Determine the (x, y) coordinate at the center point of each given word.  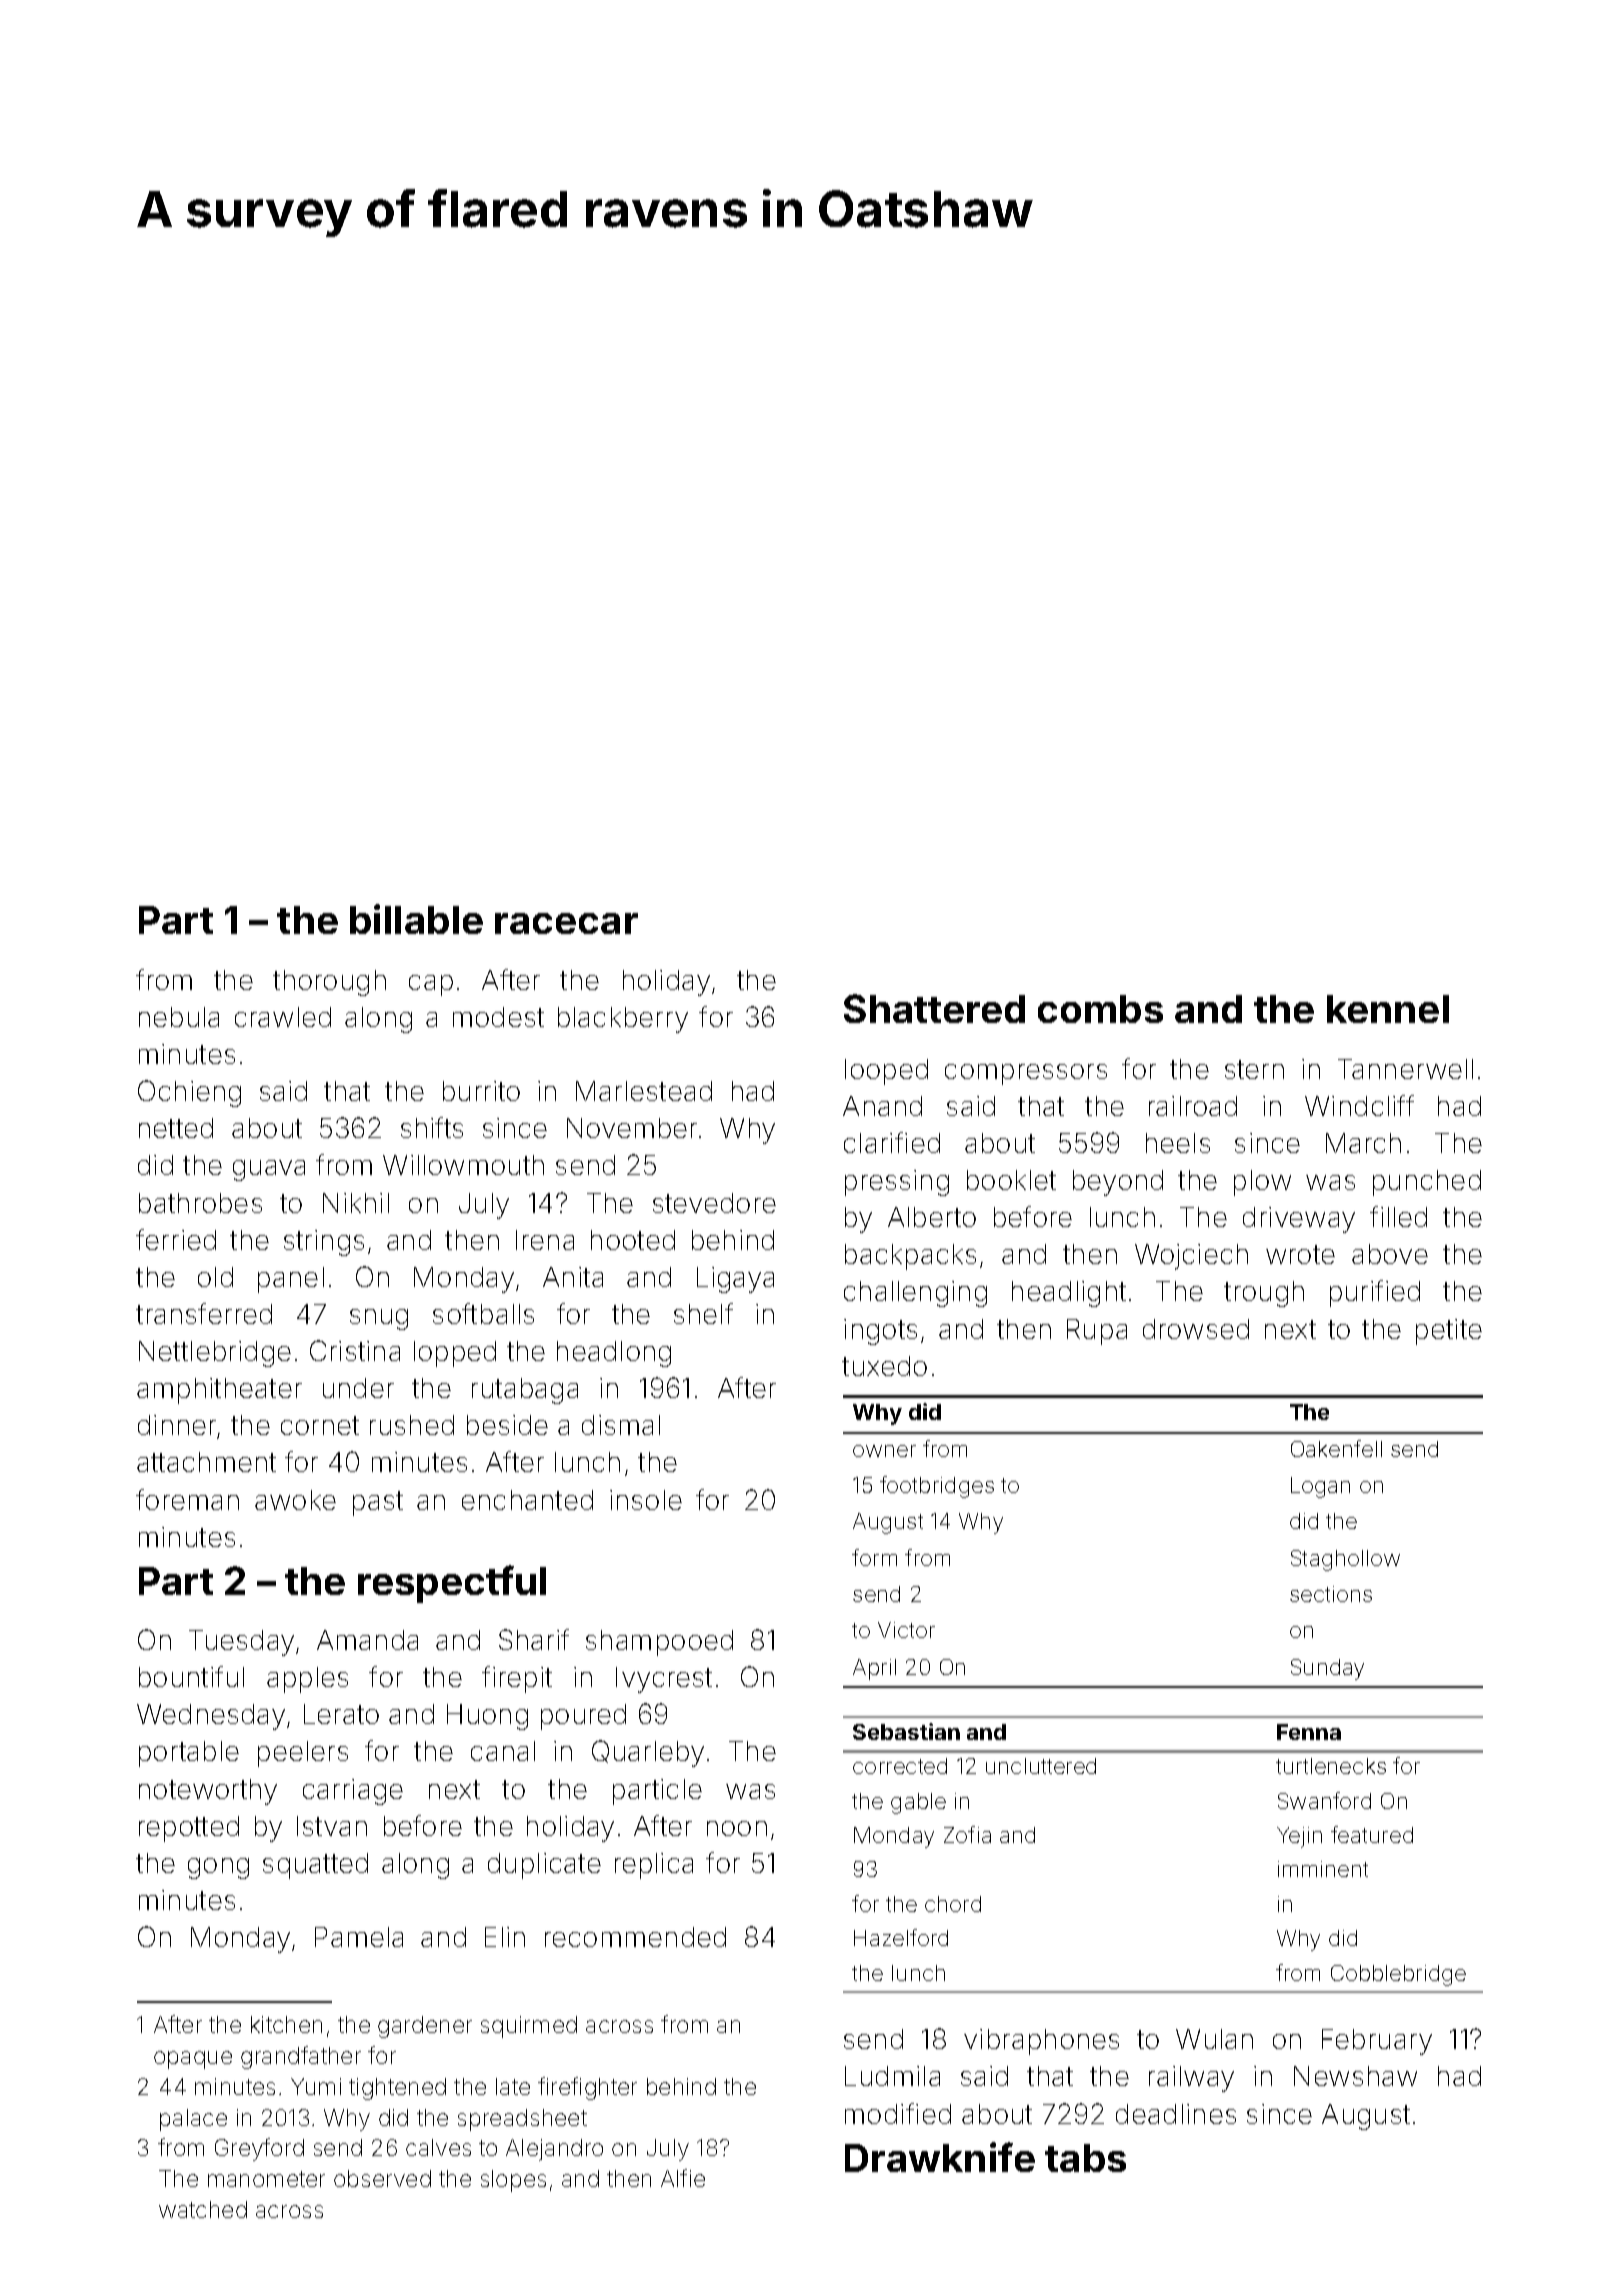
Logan (1320, 1487)
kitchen (286, 2024)
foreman (187, 1499)
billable (416, 919)
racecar (566, 923)
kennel (1388, 1009)
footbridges (937, 1487)
